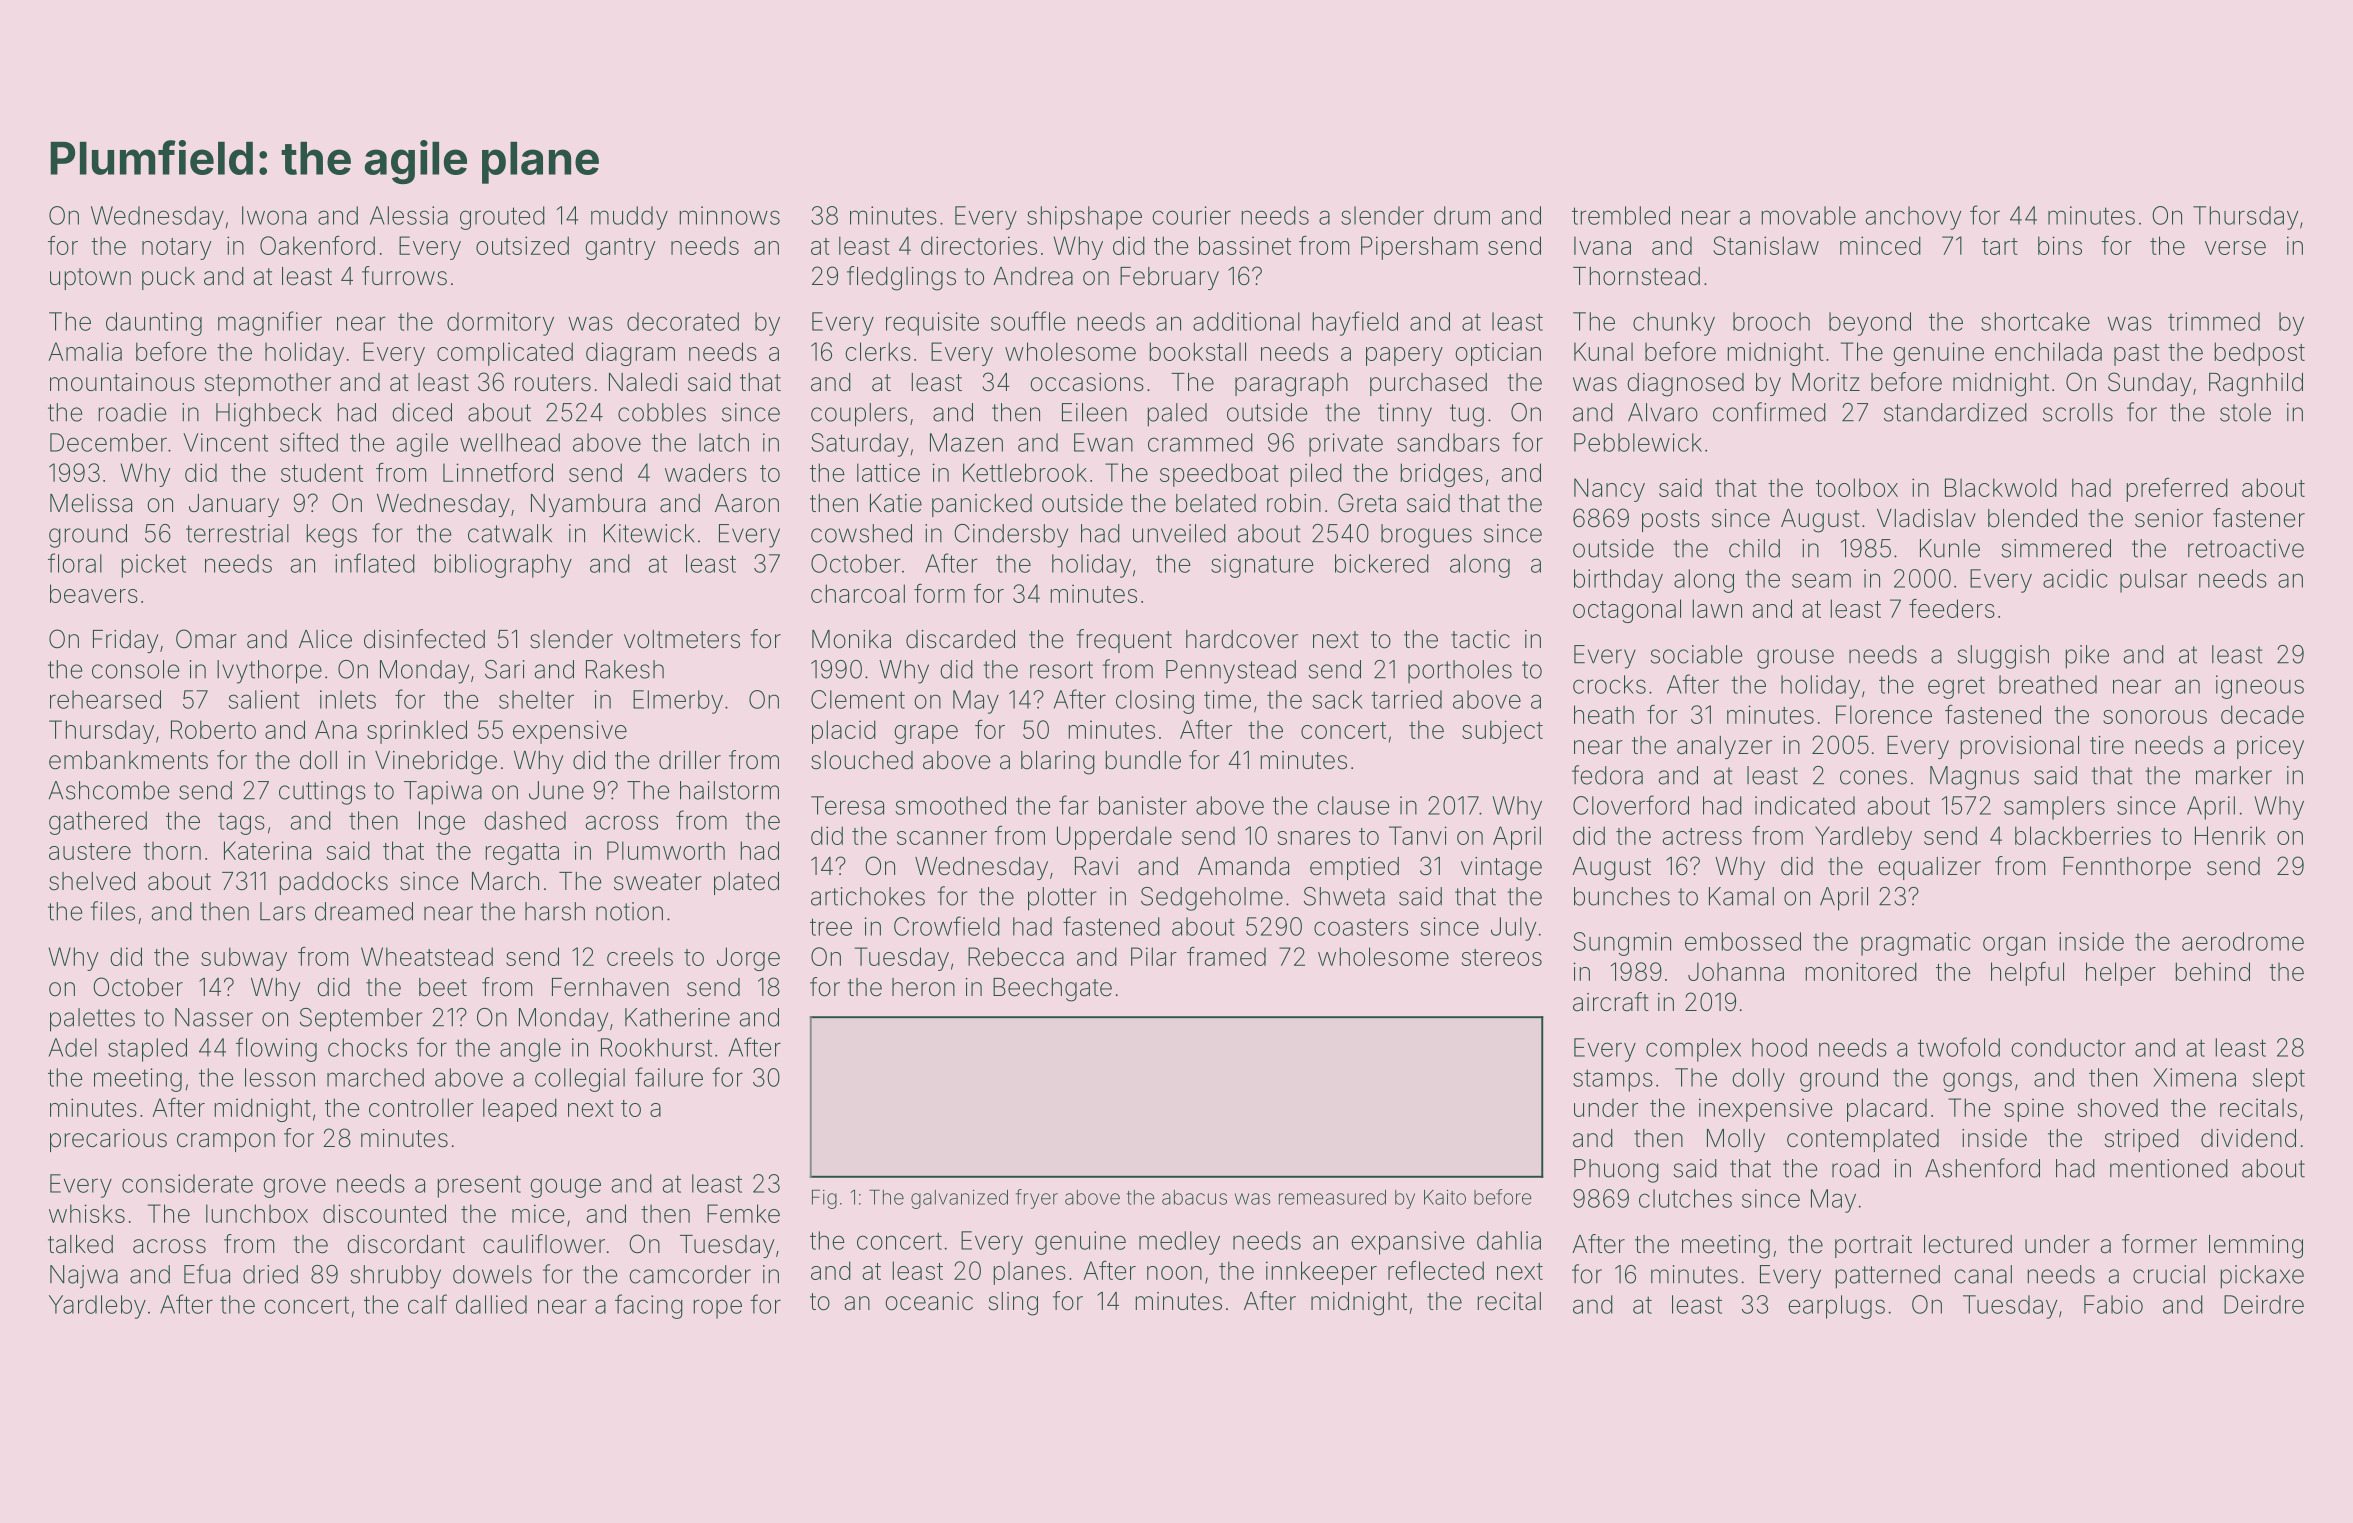 The height and width of the screenshot is (1523, 2353). Describe the element at coordinates (1011, 536) in the screenshot. I see `Cindersby` at that location.
